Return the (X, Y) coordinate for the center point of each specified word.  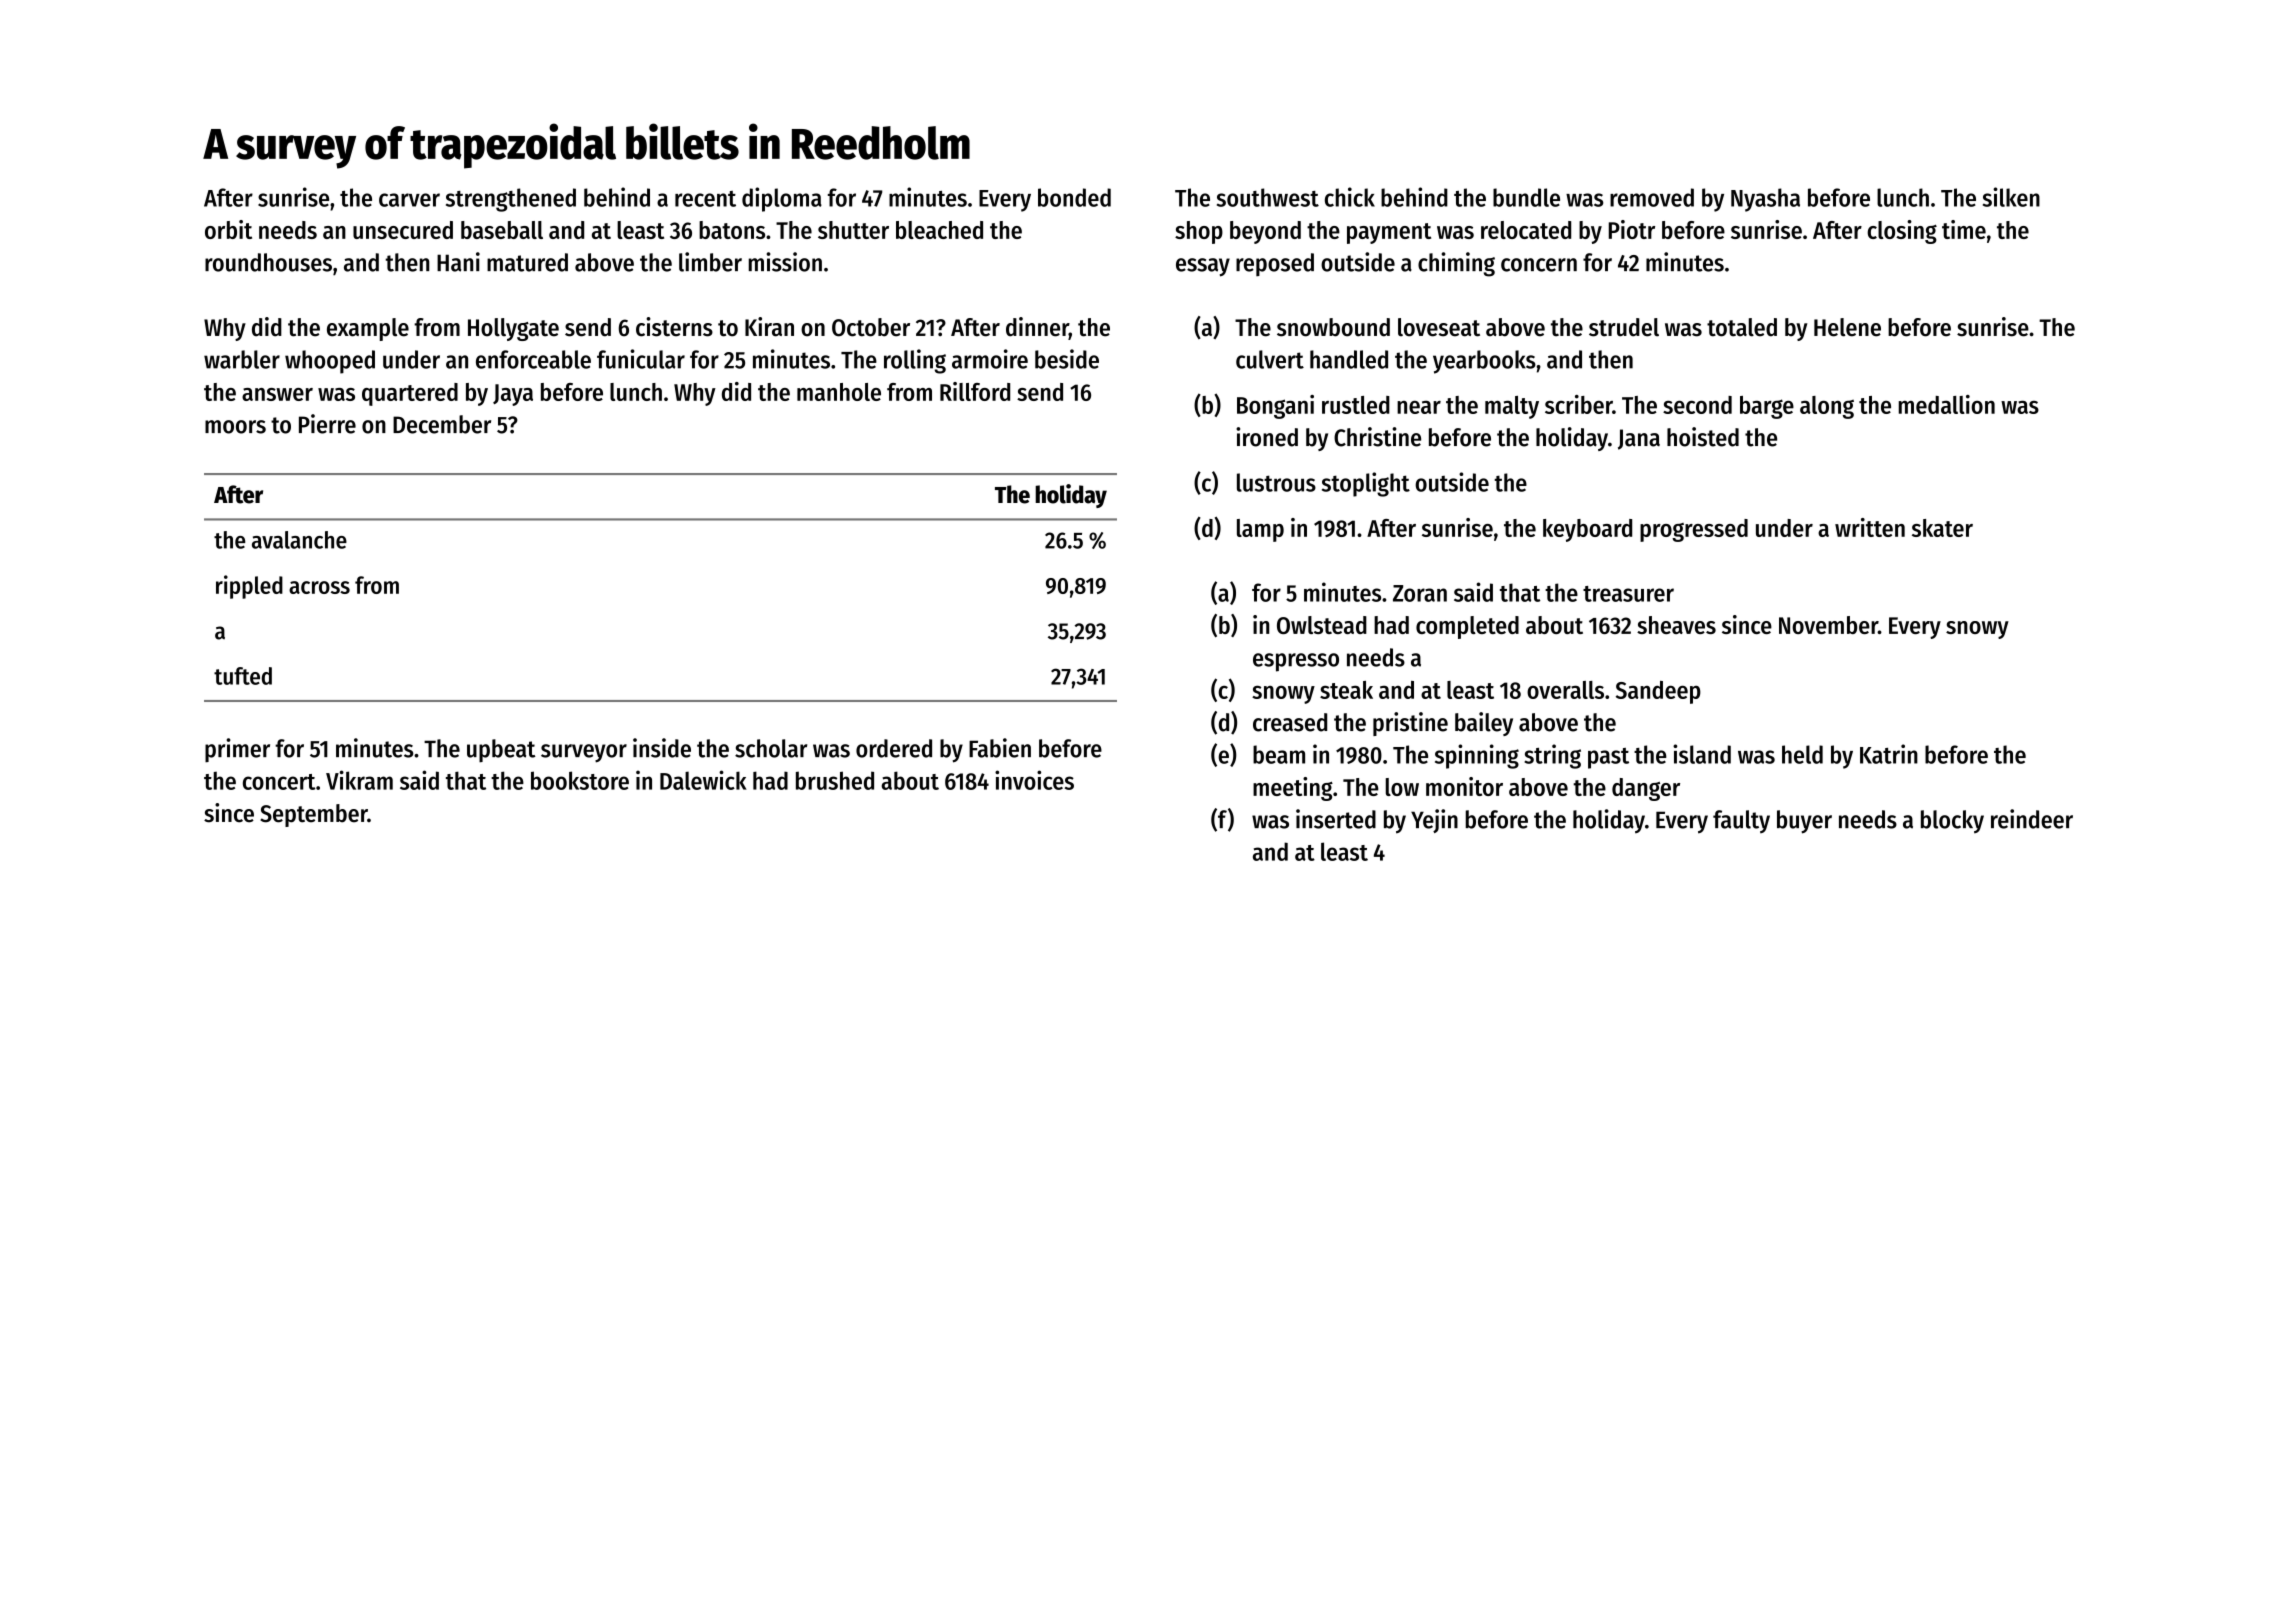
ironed (1267, 437)
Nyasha (1765, 200)
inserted (1336, 819)
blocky (1952, 822)
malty (1512, 407)
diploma (782, 199)
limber (710, 262)
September (314, 815)
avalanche (299, 540)
